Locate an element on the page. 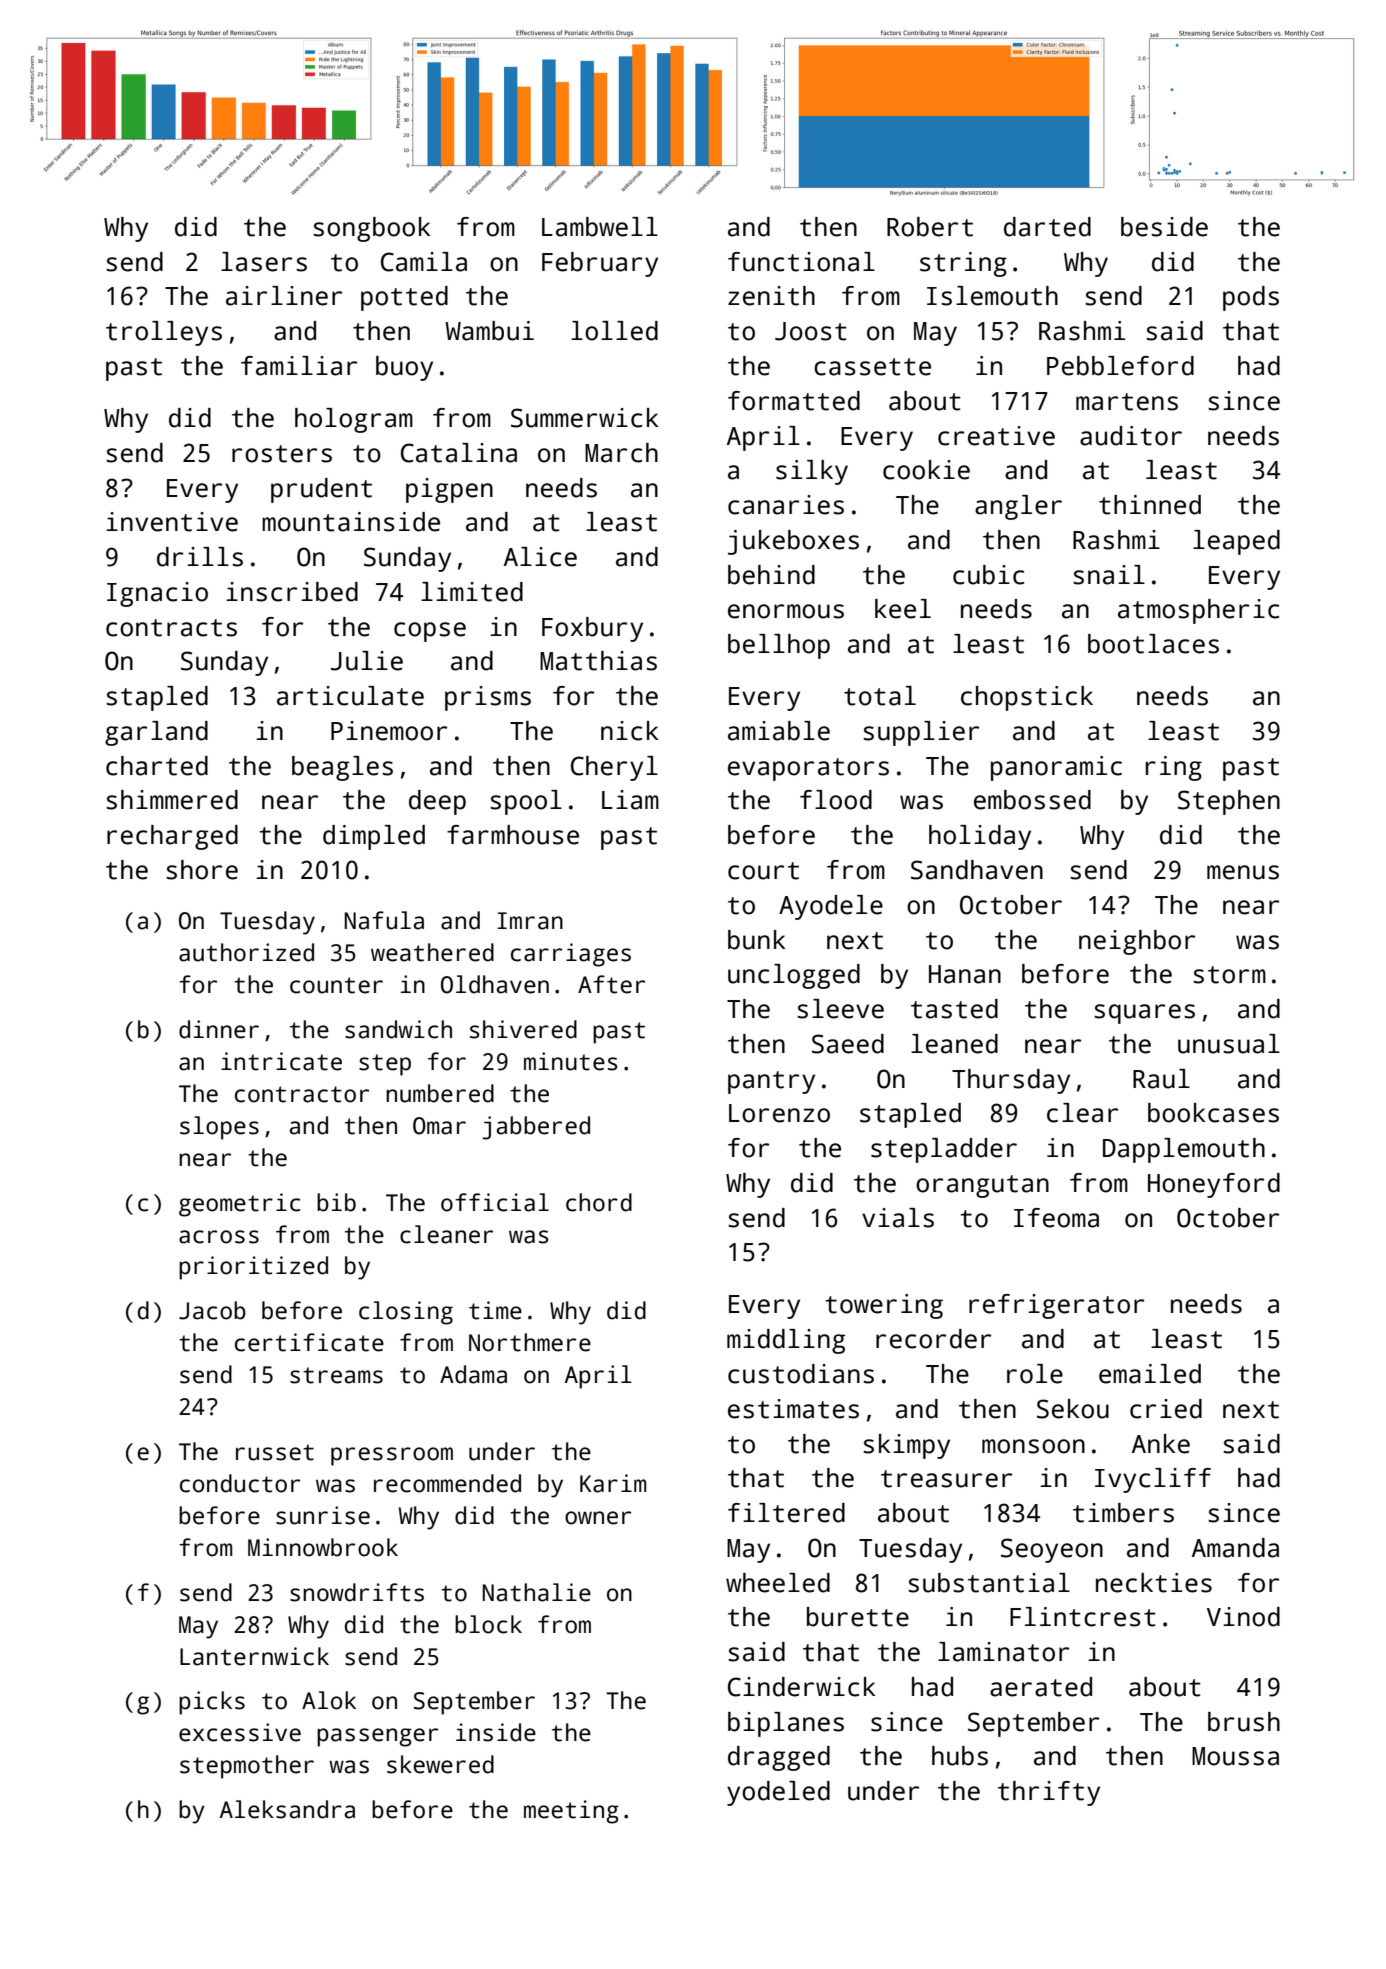 The width and height of the document is (1386, 1969). unclogged is located at coordinates (794, 976).
